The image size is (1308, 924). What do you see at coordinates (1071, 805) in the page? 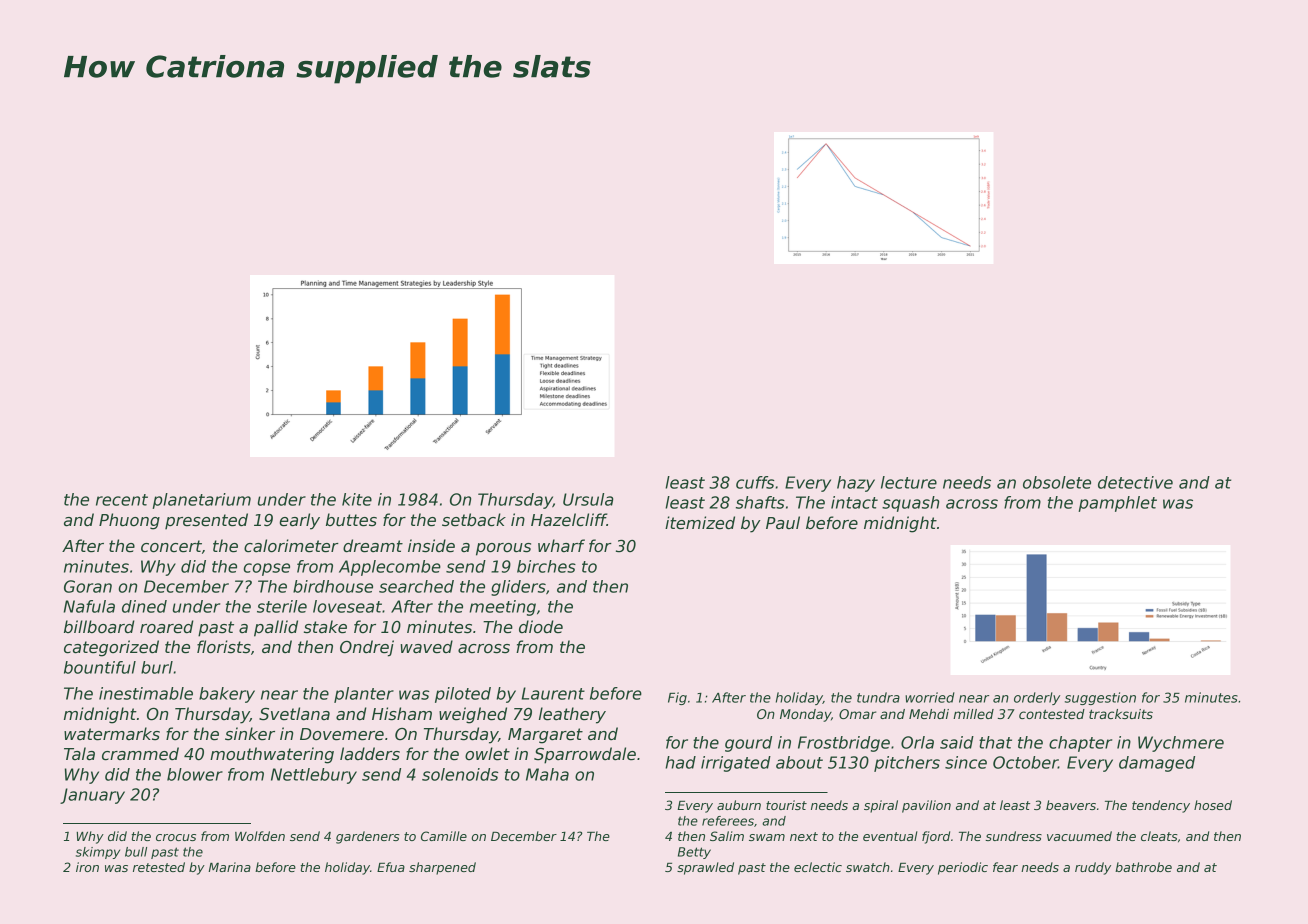
I see `beavers` at bounding box center [1071, 805].
